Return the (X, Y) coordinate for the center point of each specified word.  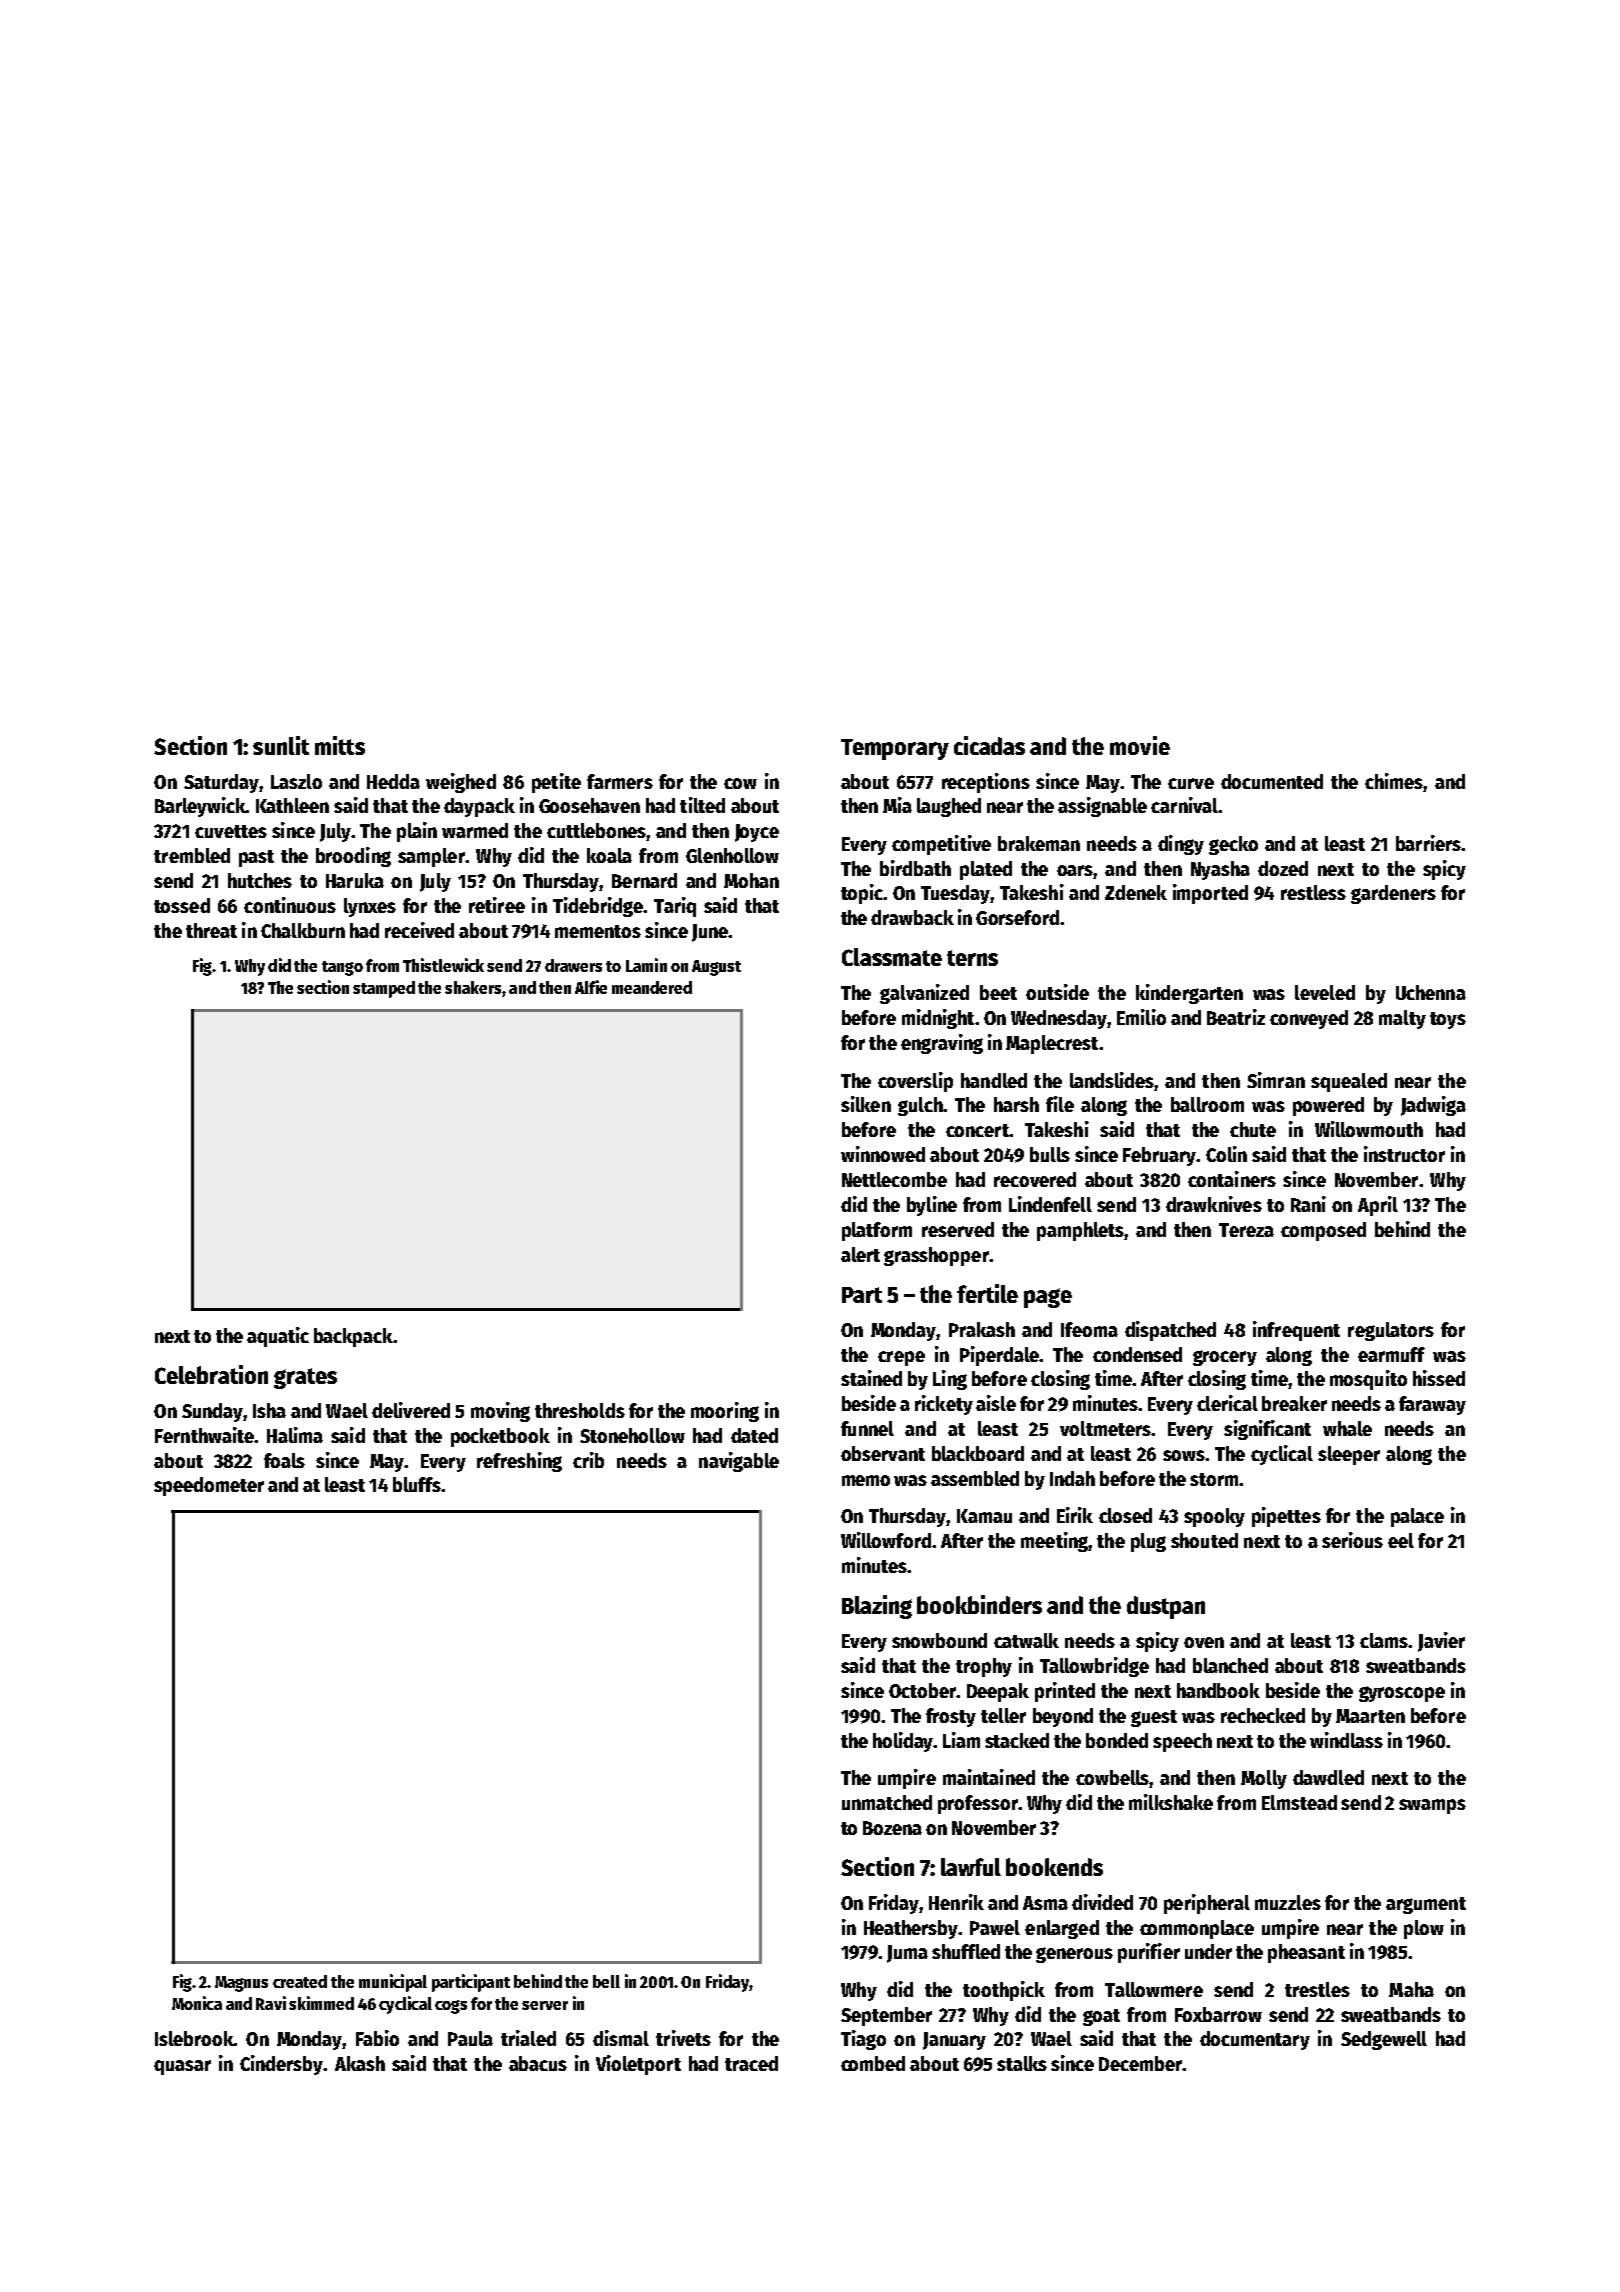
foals (284, 1460)
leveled (1325, 992)
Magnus (241, 1984)
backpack (353, 1337)
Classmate (892, 957)
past (256, 858)
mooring (725, 1412)
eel (1401, 1540)
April (1378, 1206)
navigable (739, 1462)
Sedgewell (1384, 2040)
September (886, 2016)
